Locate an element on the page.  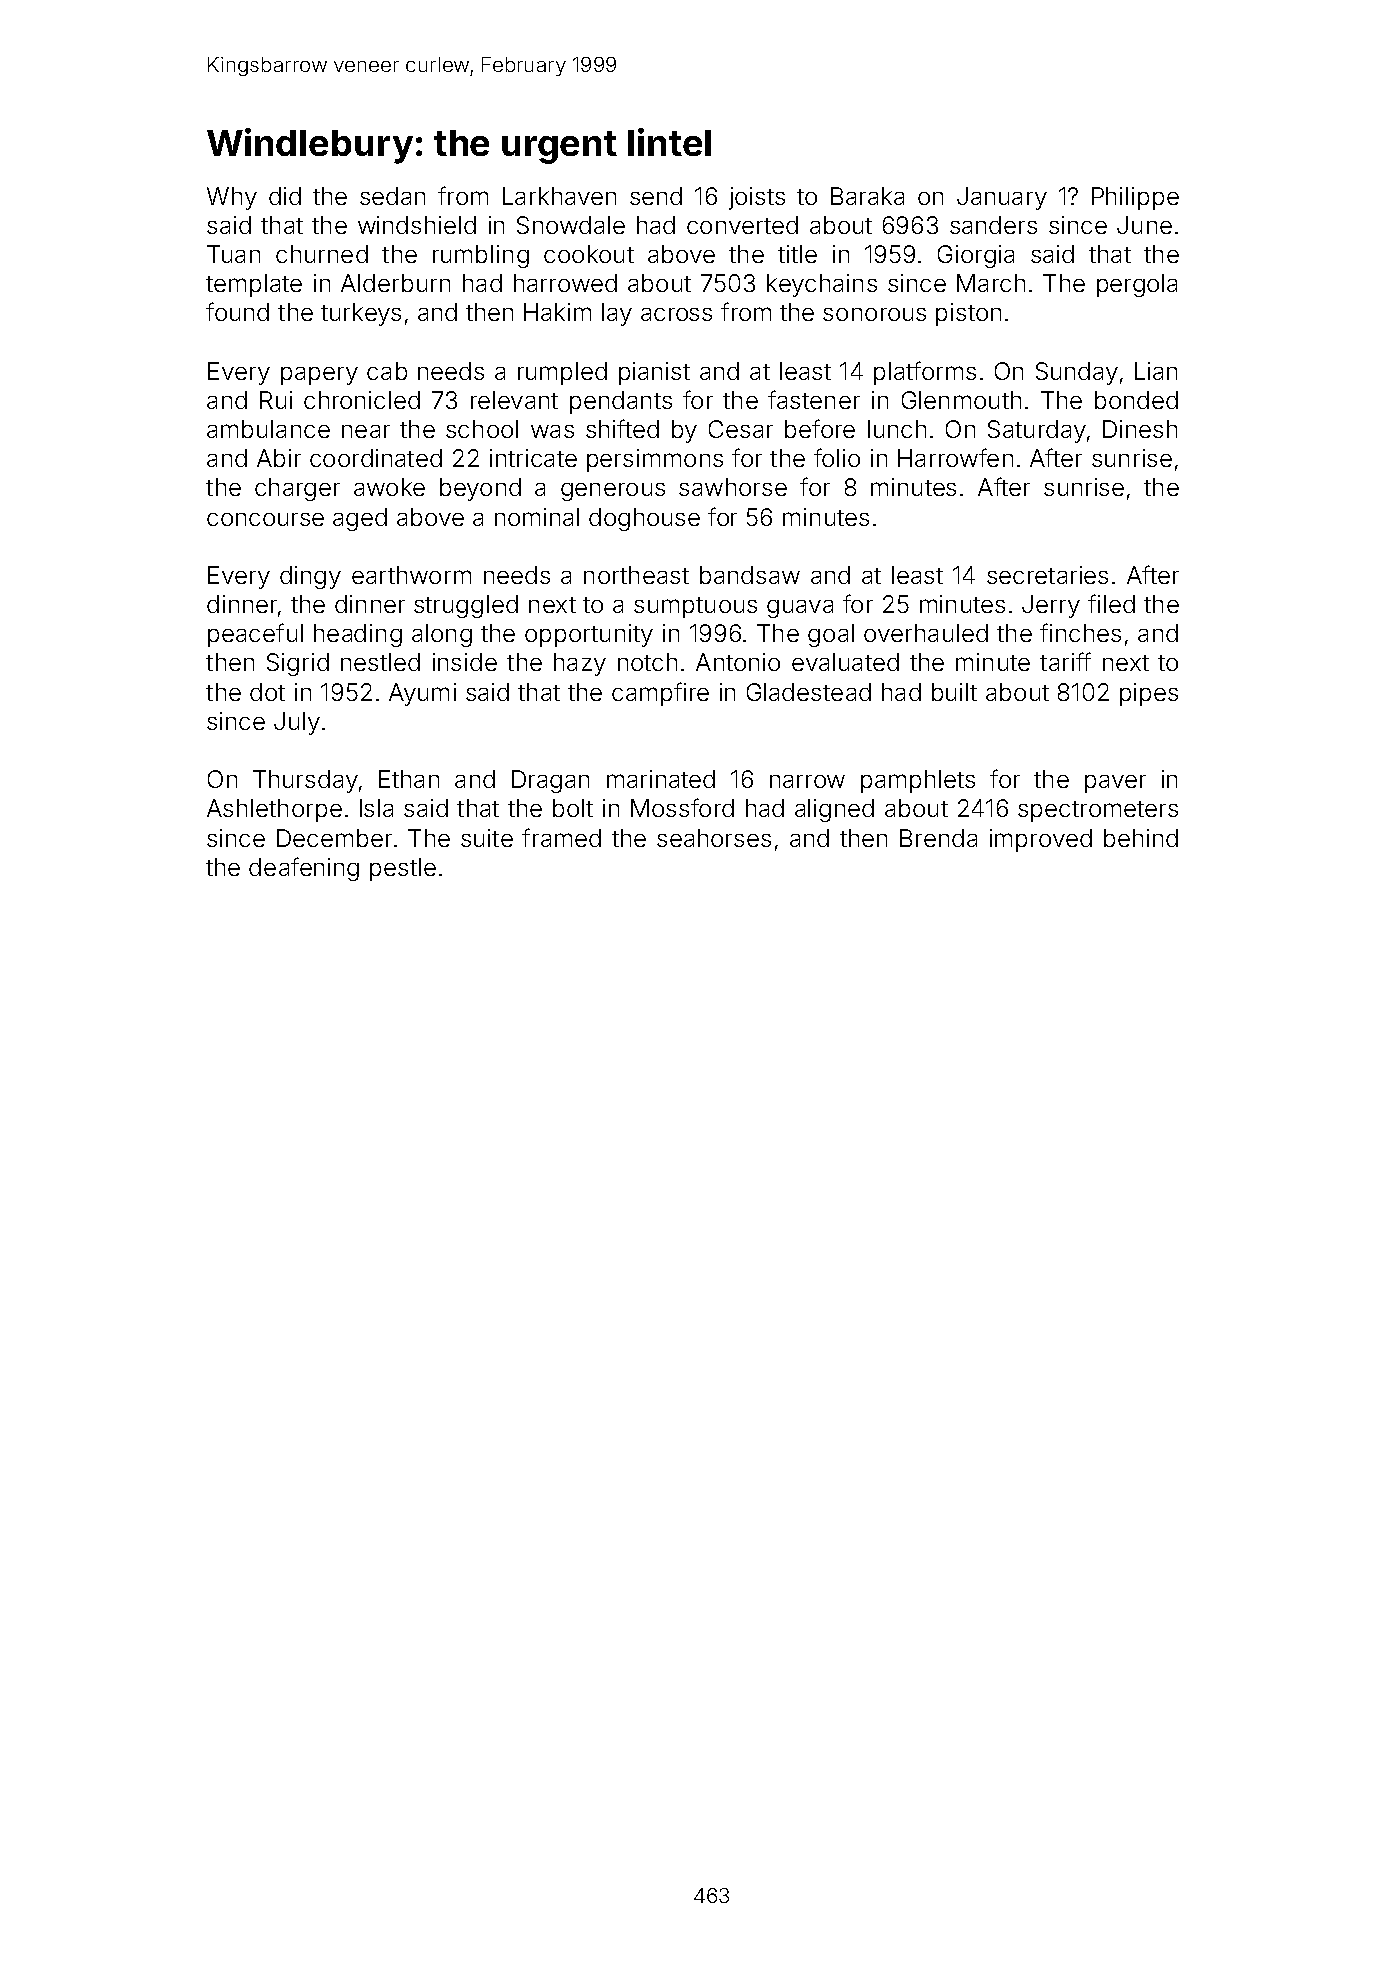
doghouse is located at coordinates (644, 519).
